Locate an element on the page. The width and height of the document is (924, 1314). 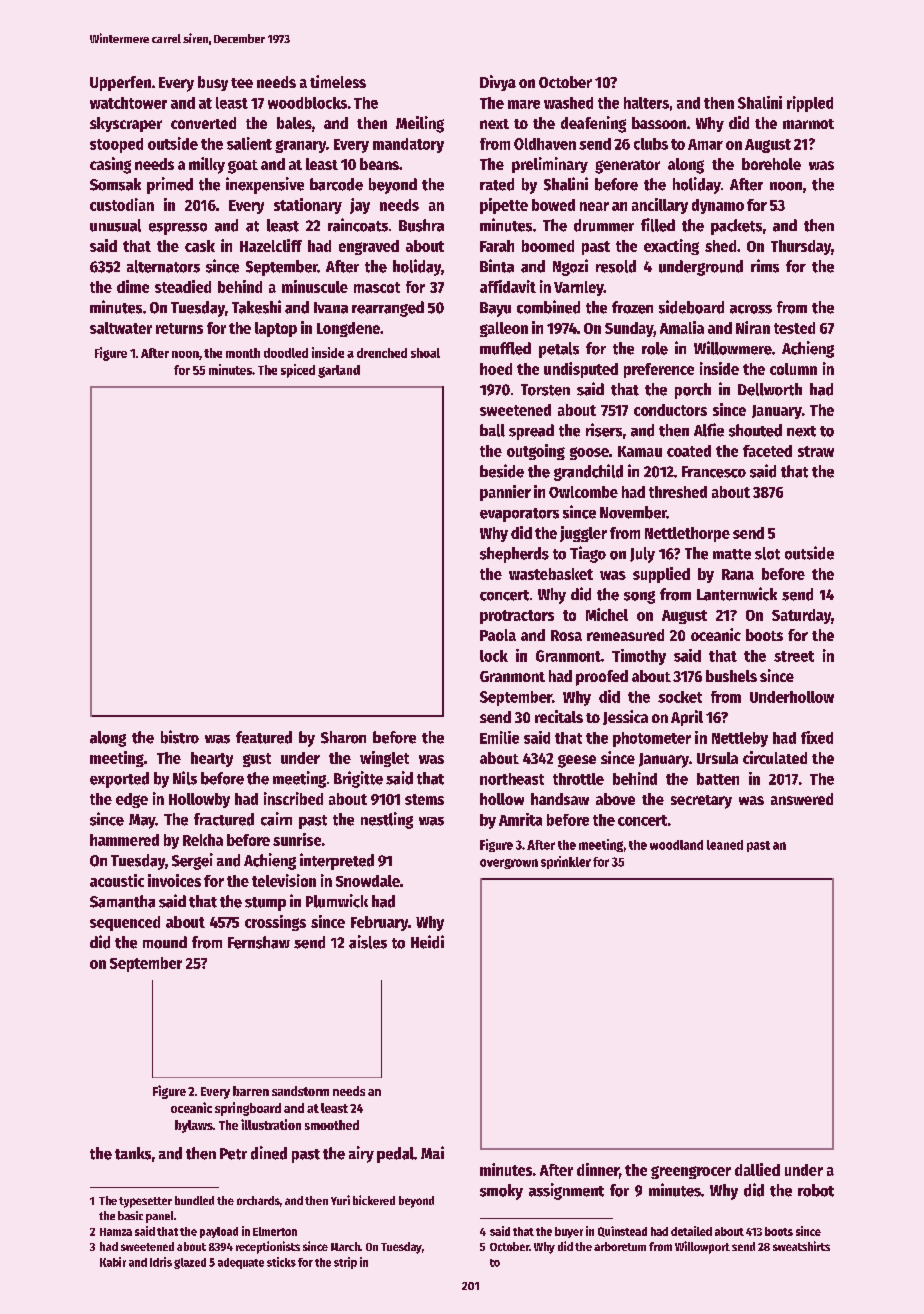
tanks is located at coordinates (133, 1153).
